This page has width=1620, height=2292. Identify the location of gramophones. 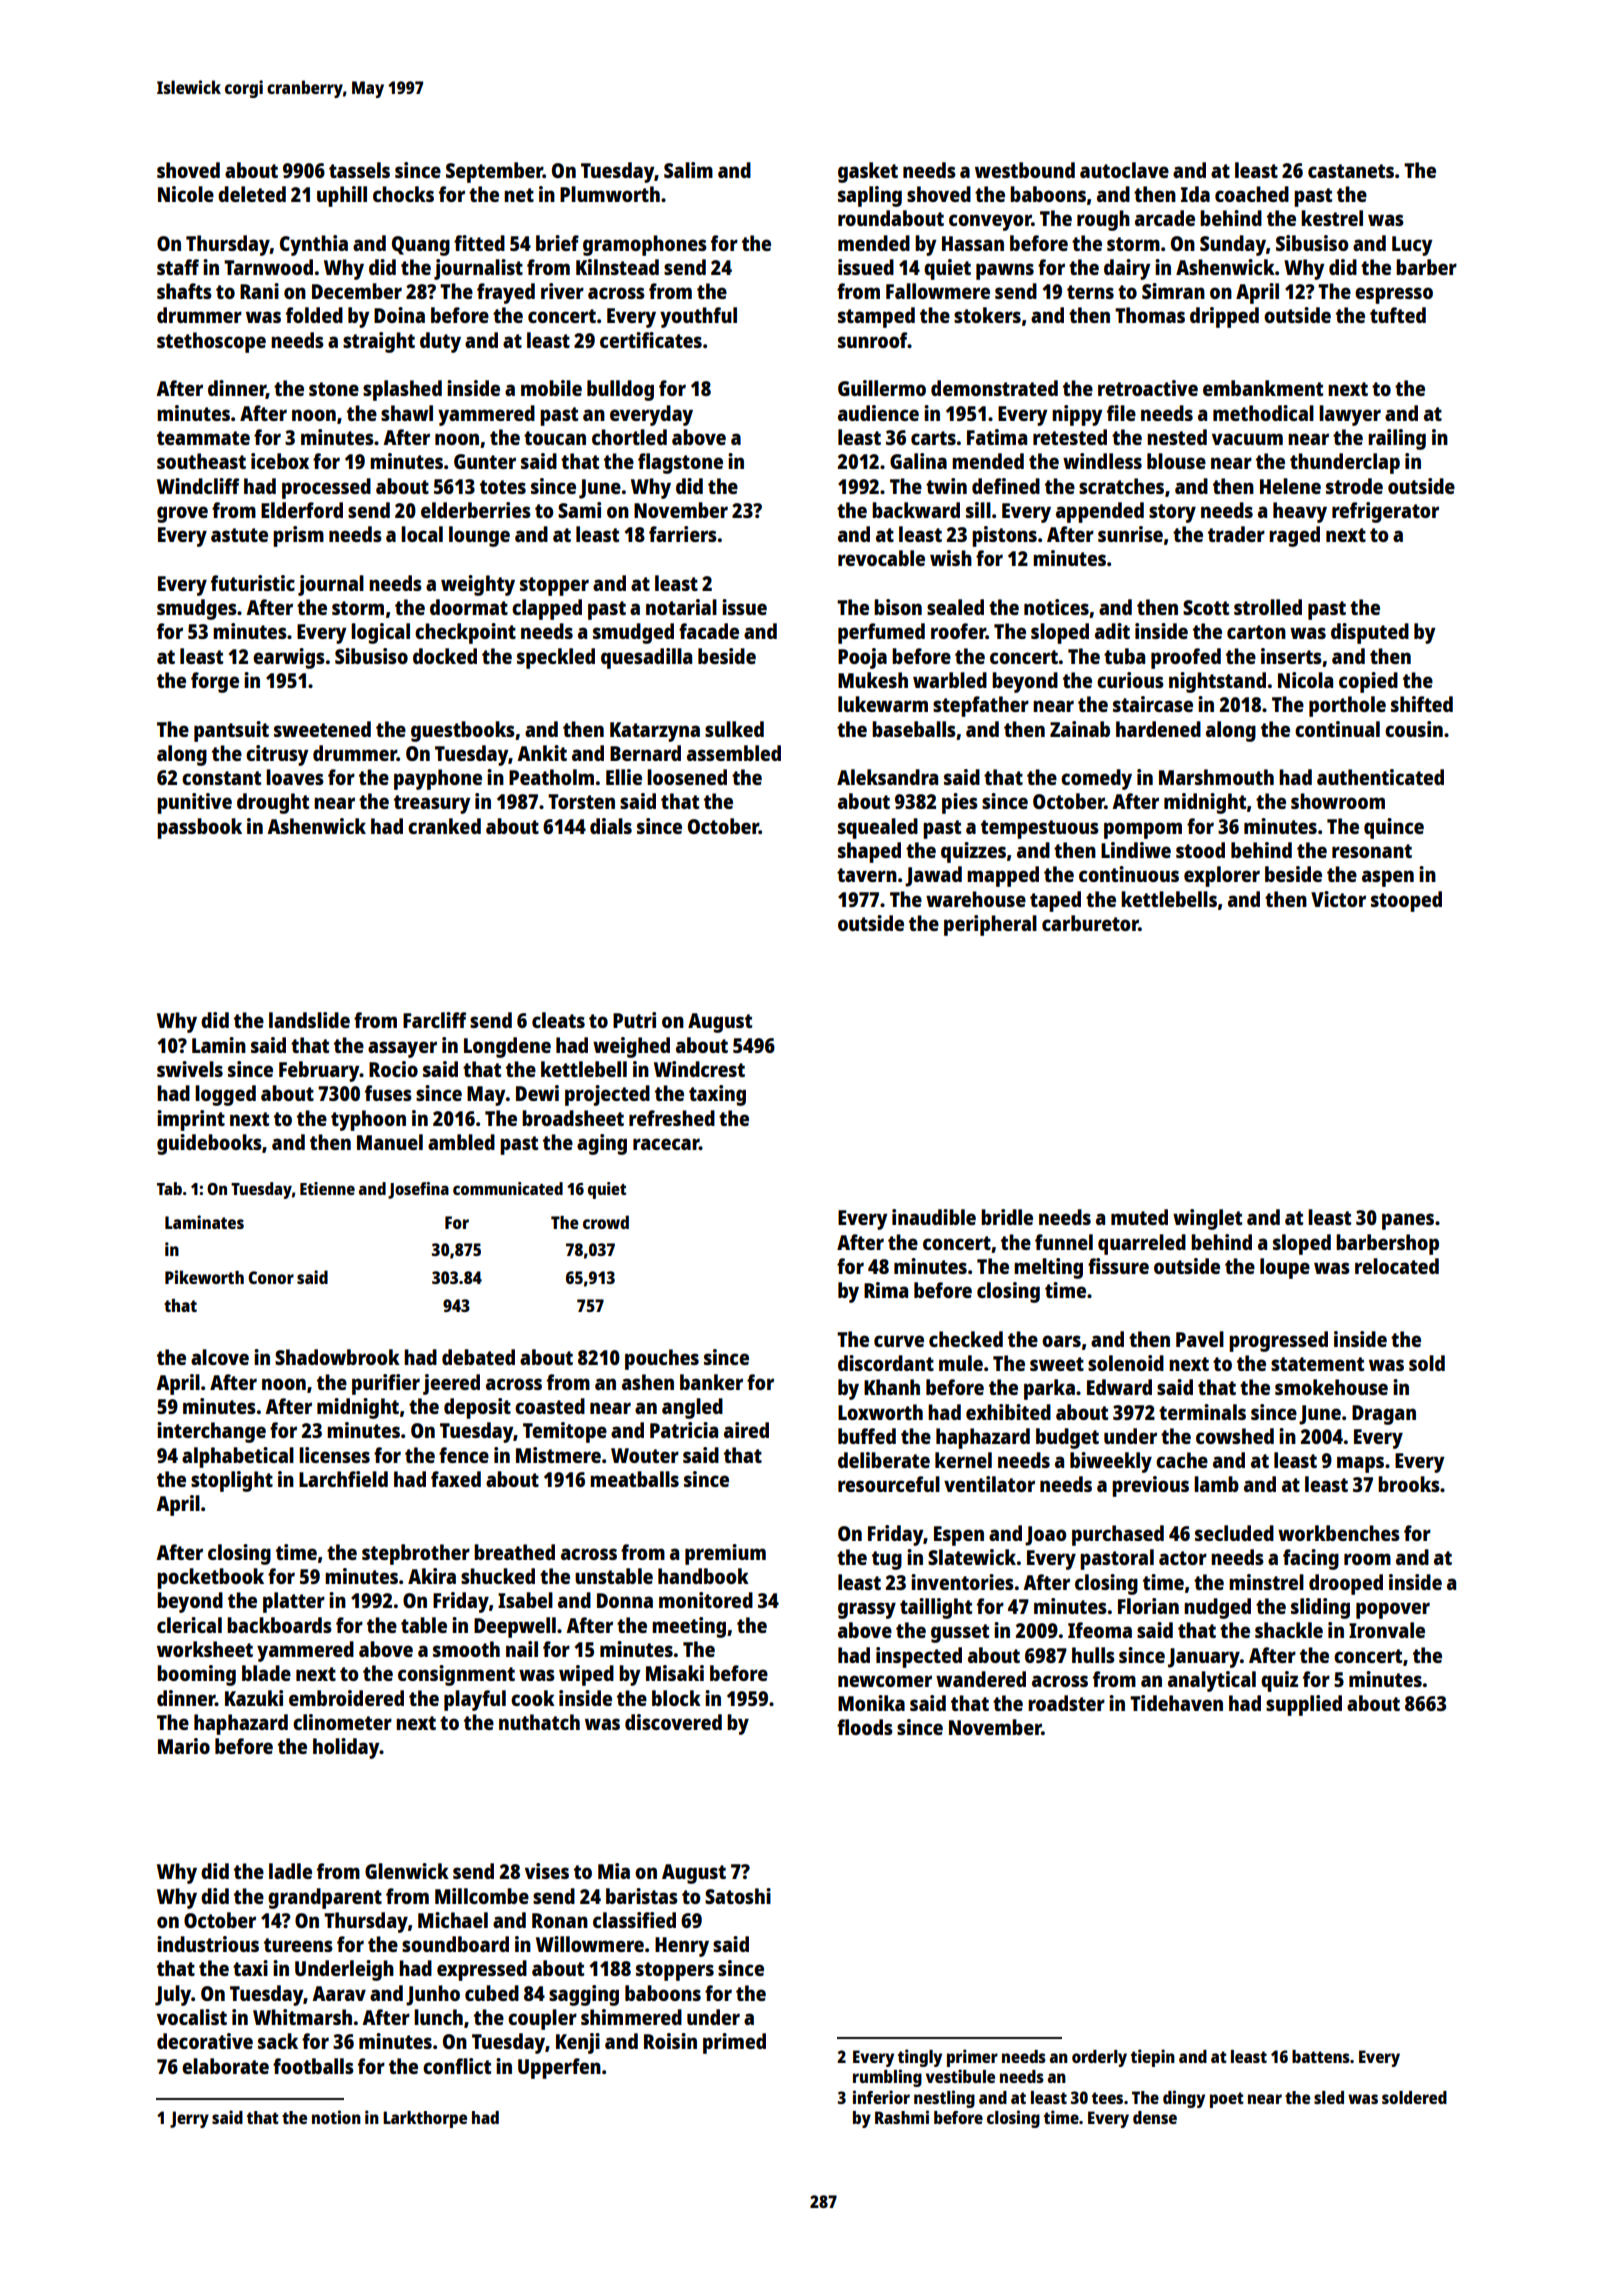
(645, 245).
